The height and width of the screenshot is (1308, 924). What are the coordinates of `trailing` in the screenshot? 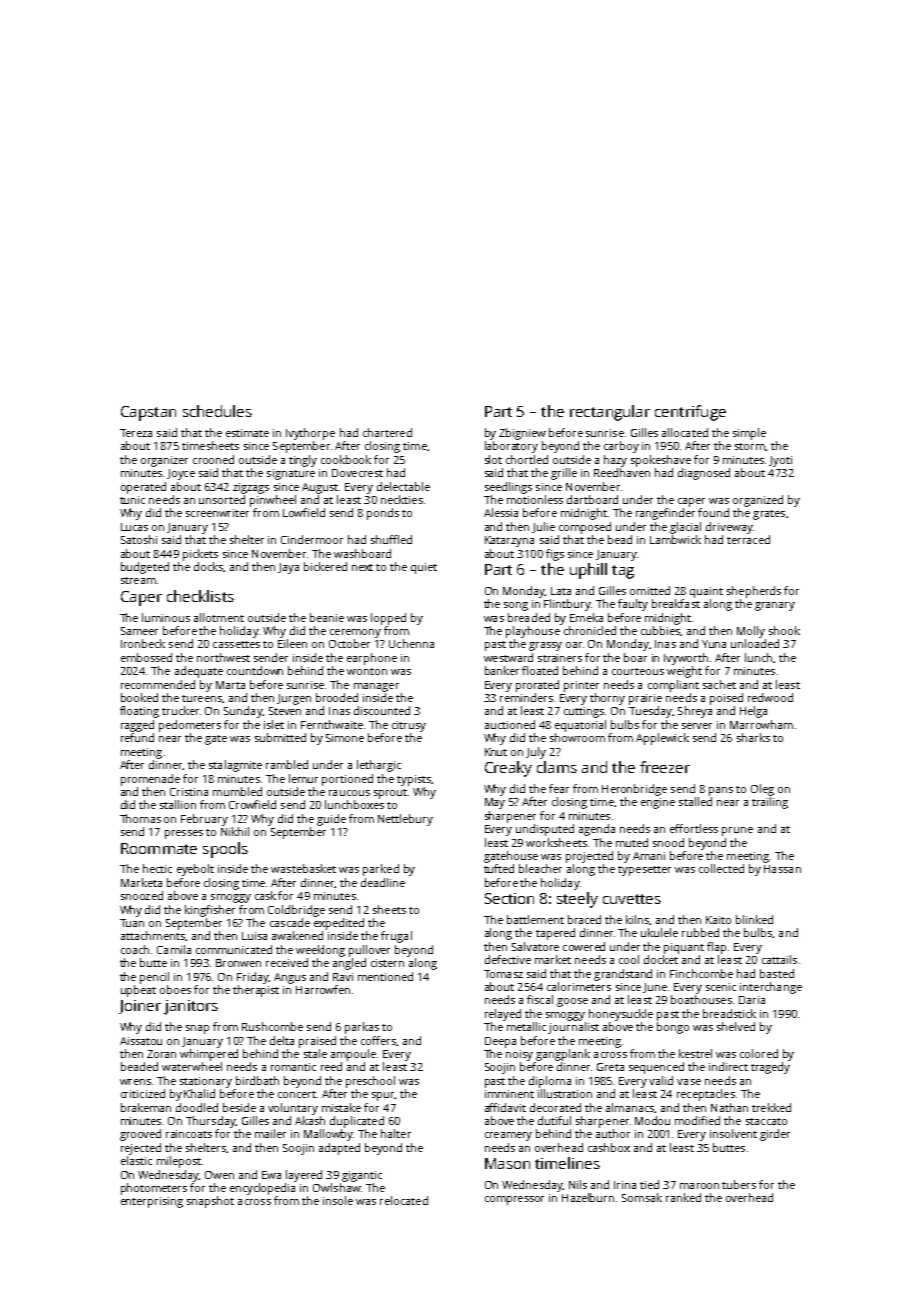 It's located at (770, 803).
